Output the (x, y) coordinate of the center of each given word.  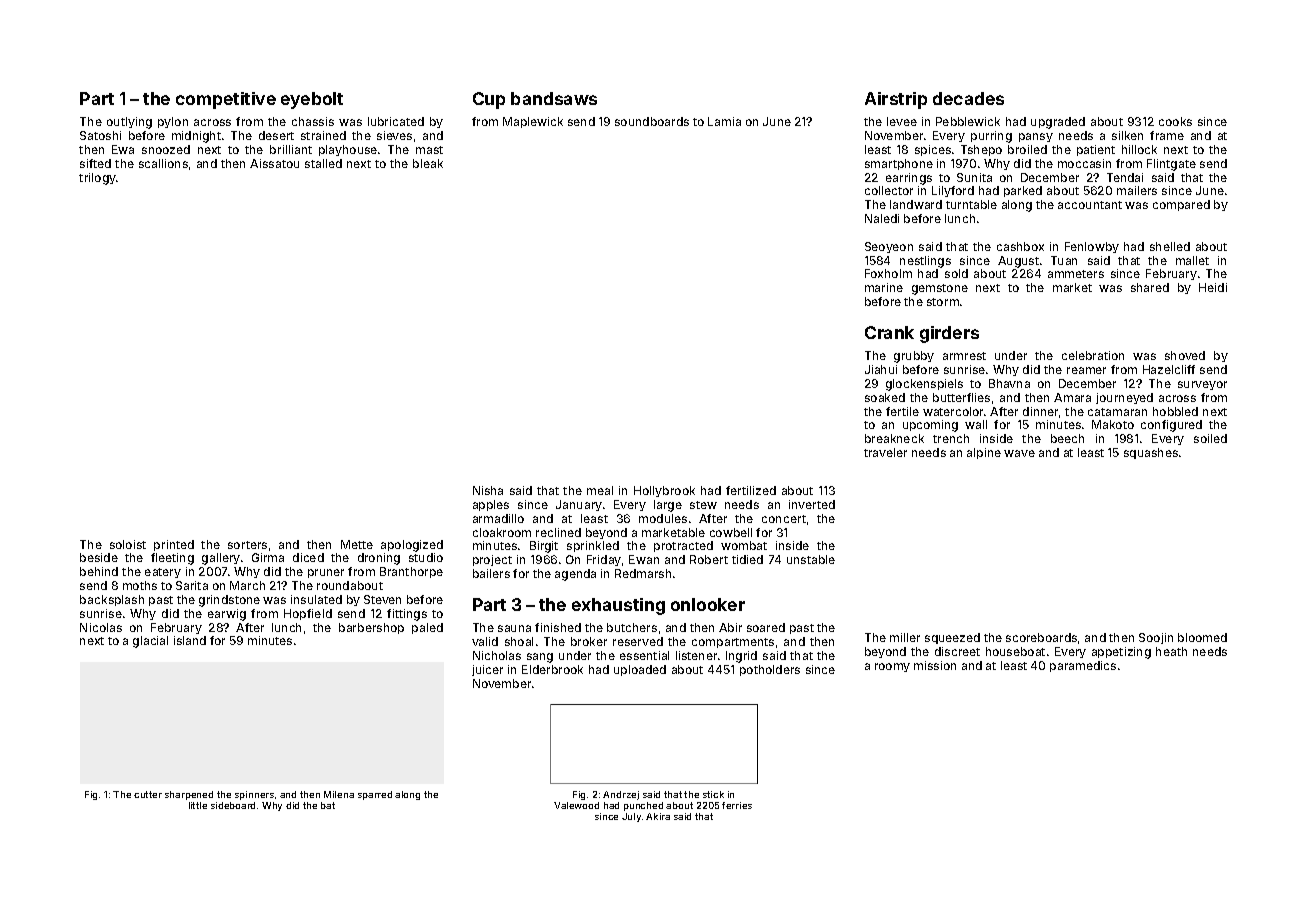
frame (1167, 135)
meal (600, 490)
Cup (489, 100)
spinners (254, 795)
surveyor (1202, 385)
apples (491, 505)
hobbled (1175, 411)
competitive (226, 100)
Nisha (488, 490)
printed (174, 545)
